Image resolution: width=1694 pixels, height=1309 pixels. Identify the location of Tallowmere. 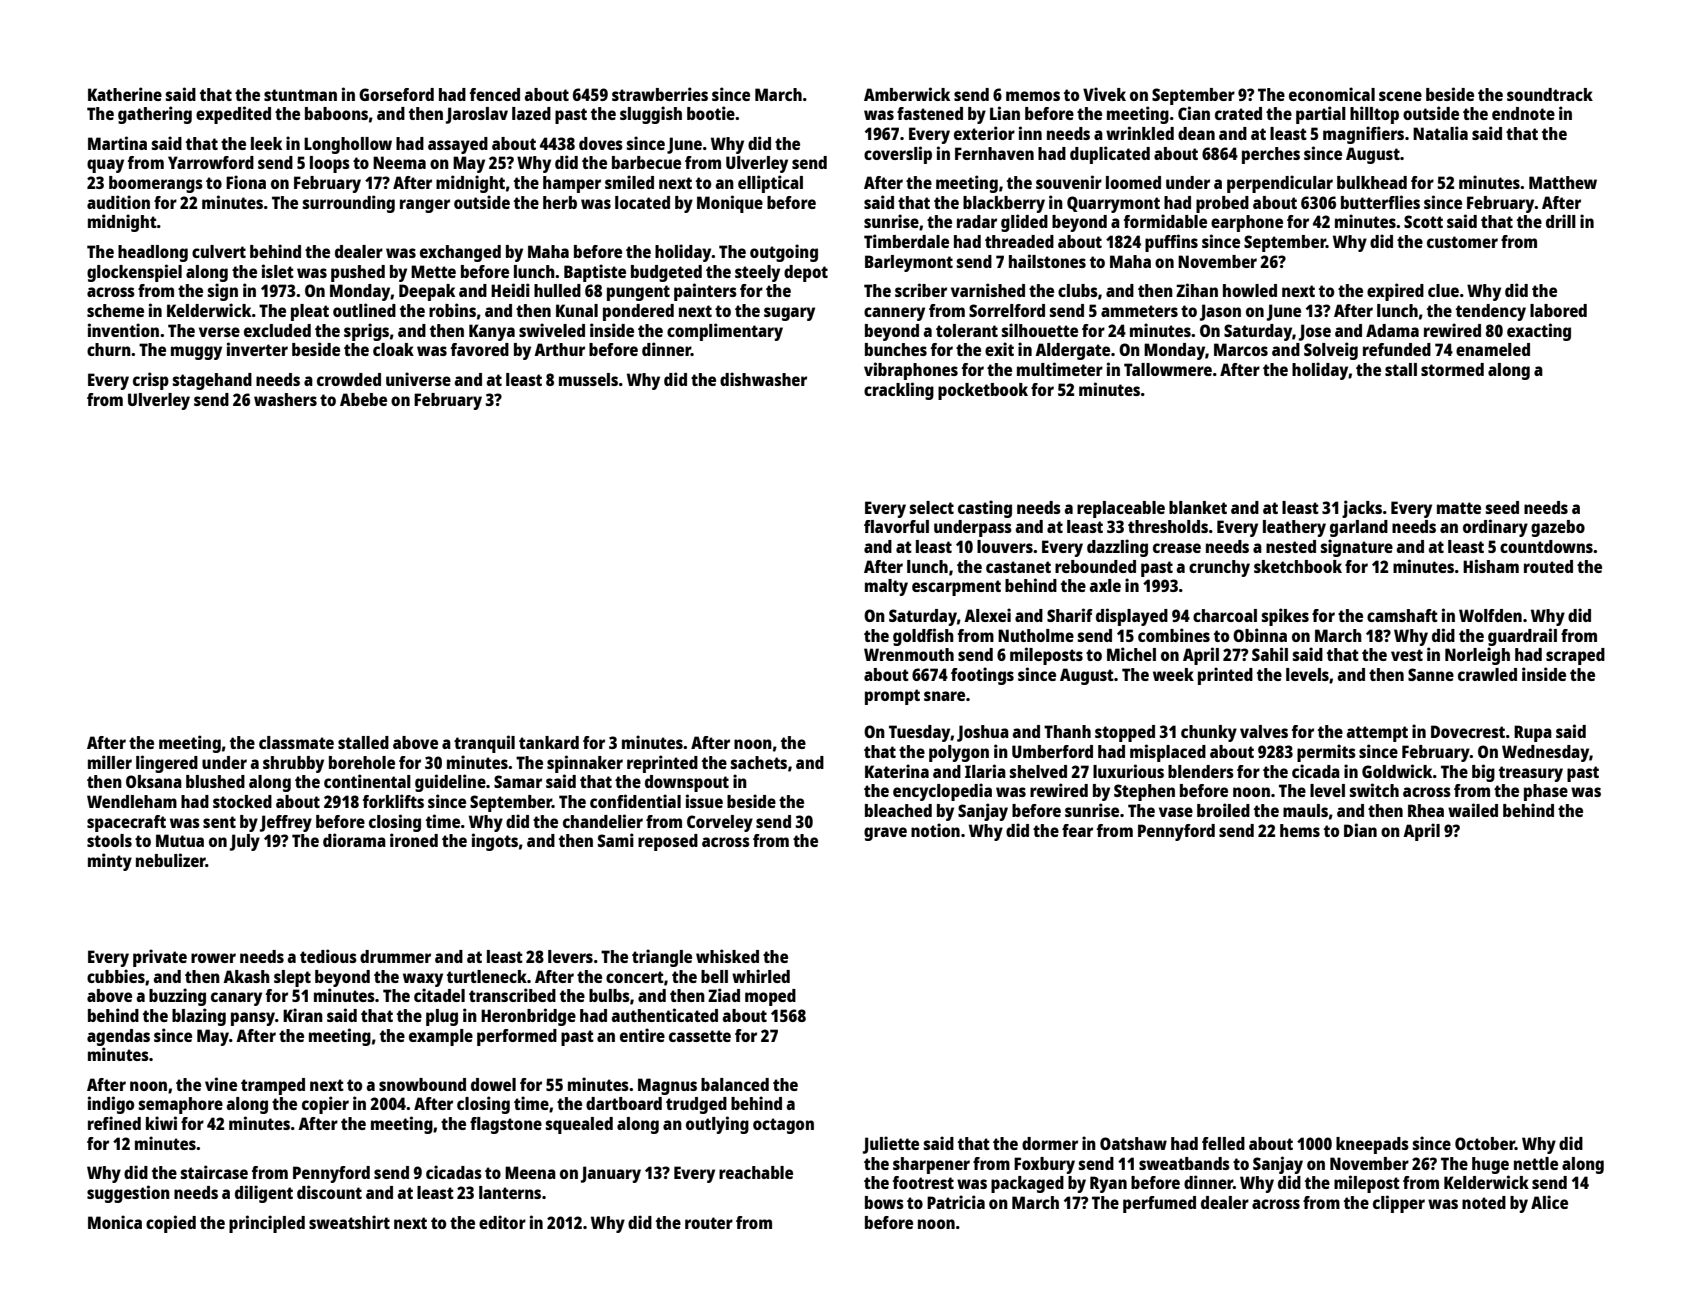
(1168, 369).
